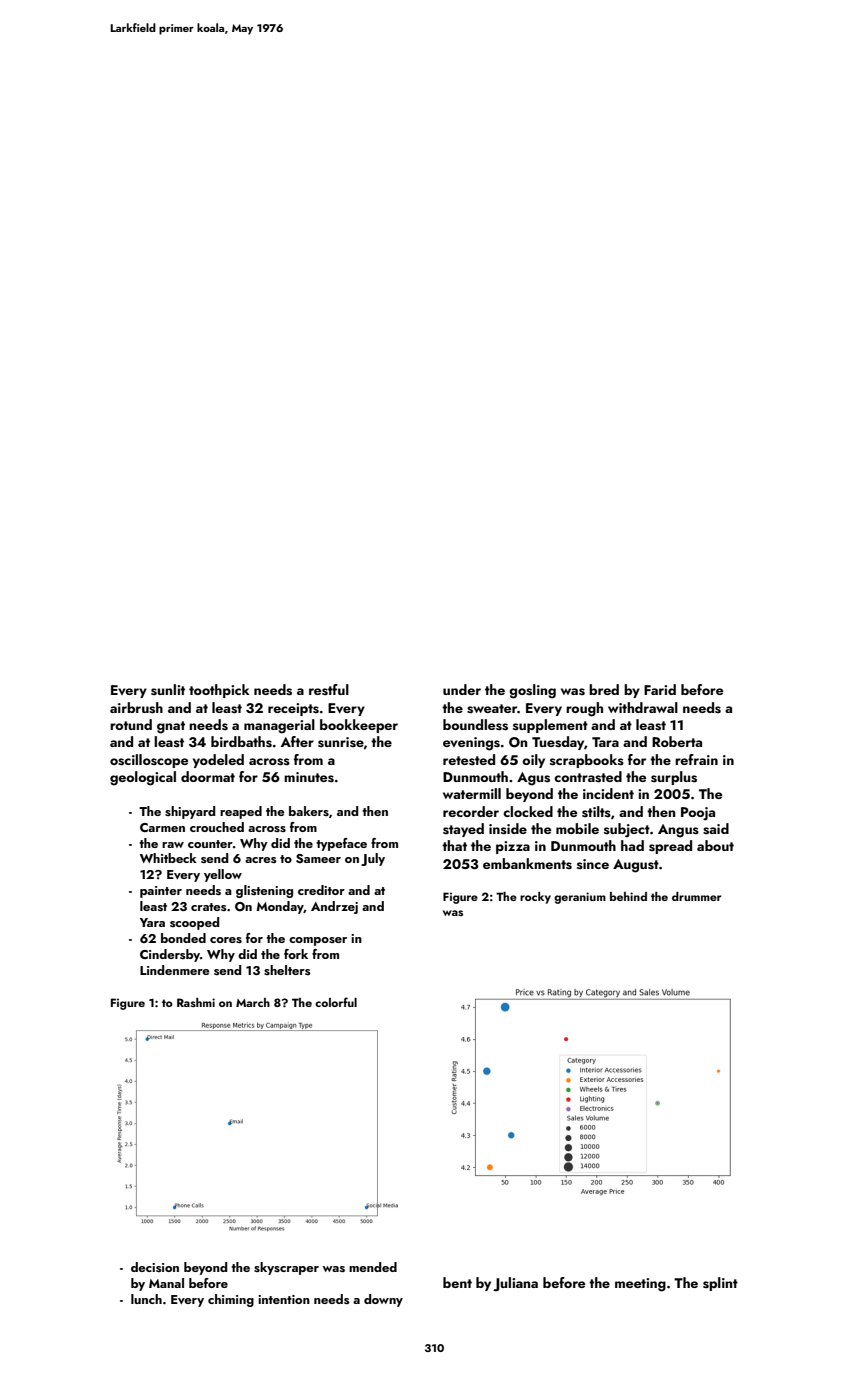  What do you see at coordinates (293, 709) in the image?
I see `receipts` at bounding box center [293, 709].
